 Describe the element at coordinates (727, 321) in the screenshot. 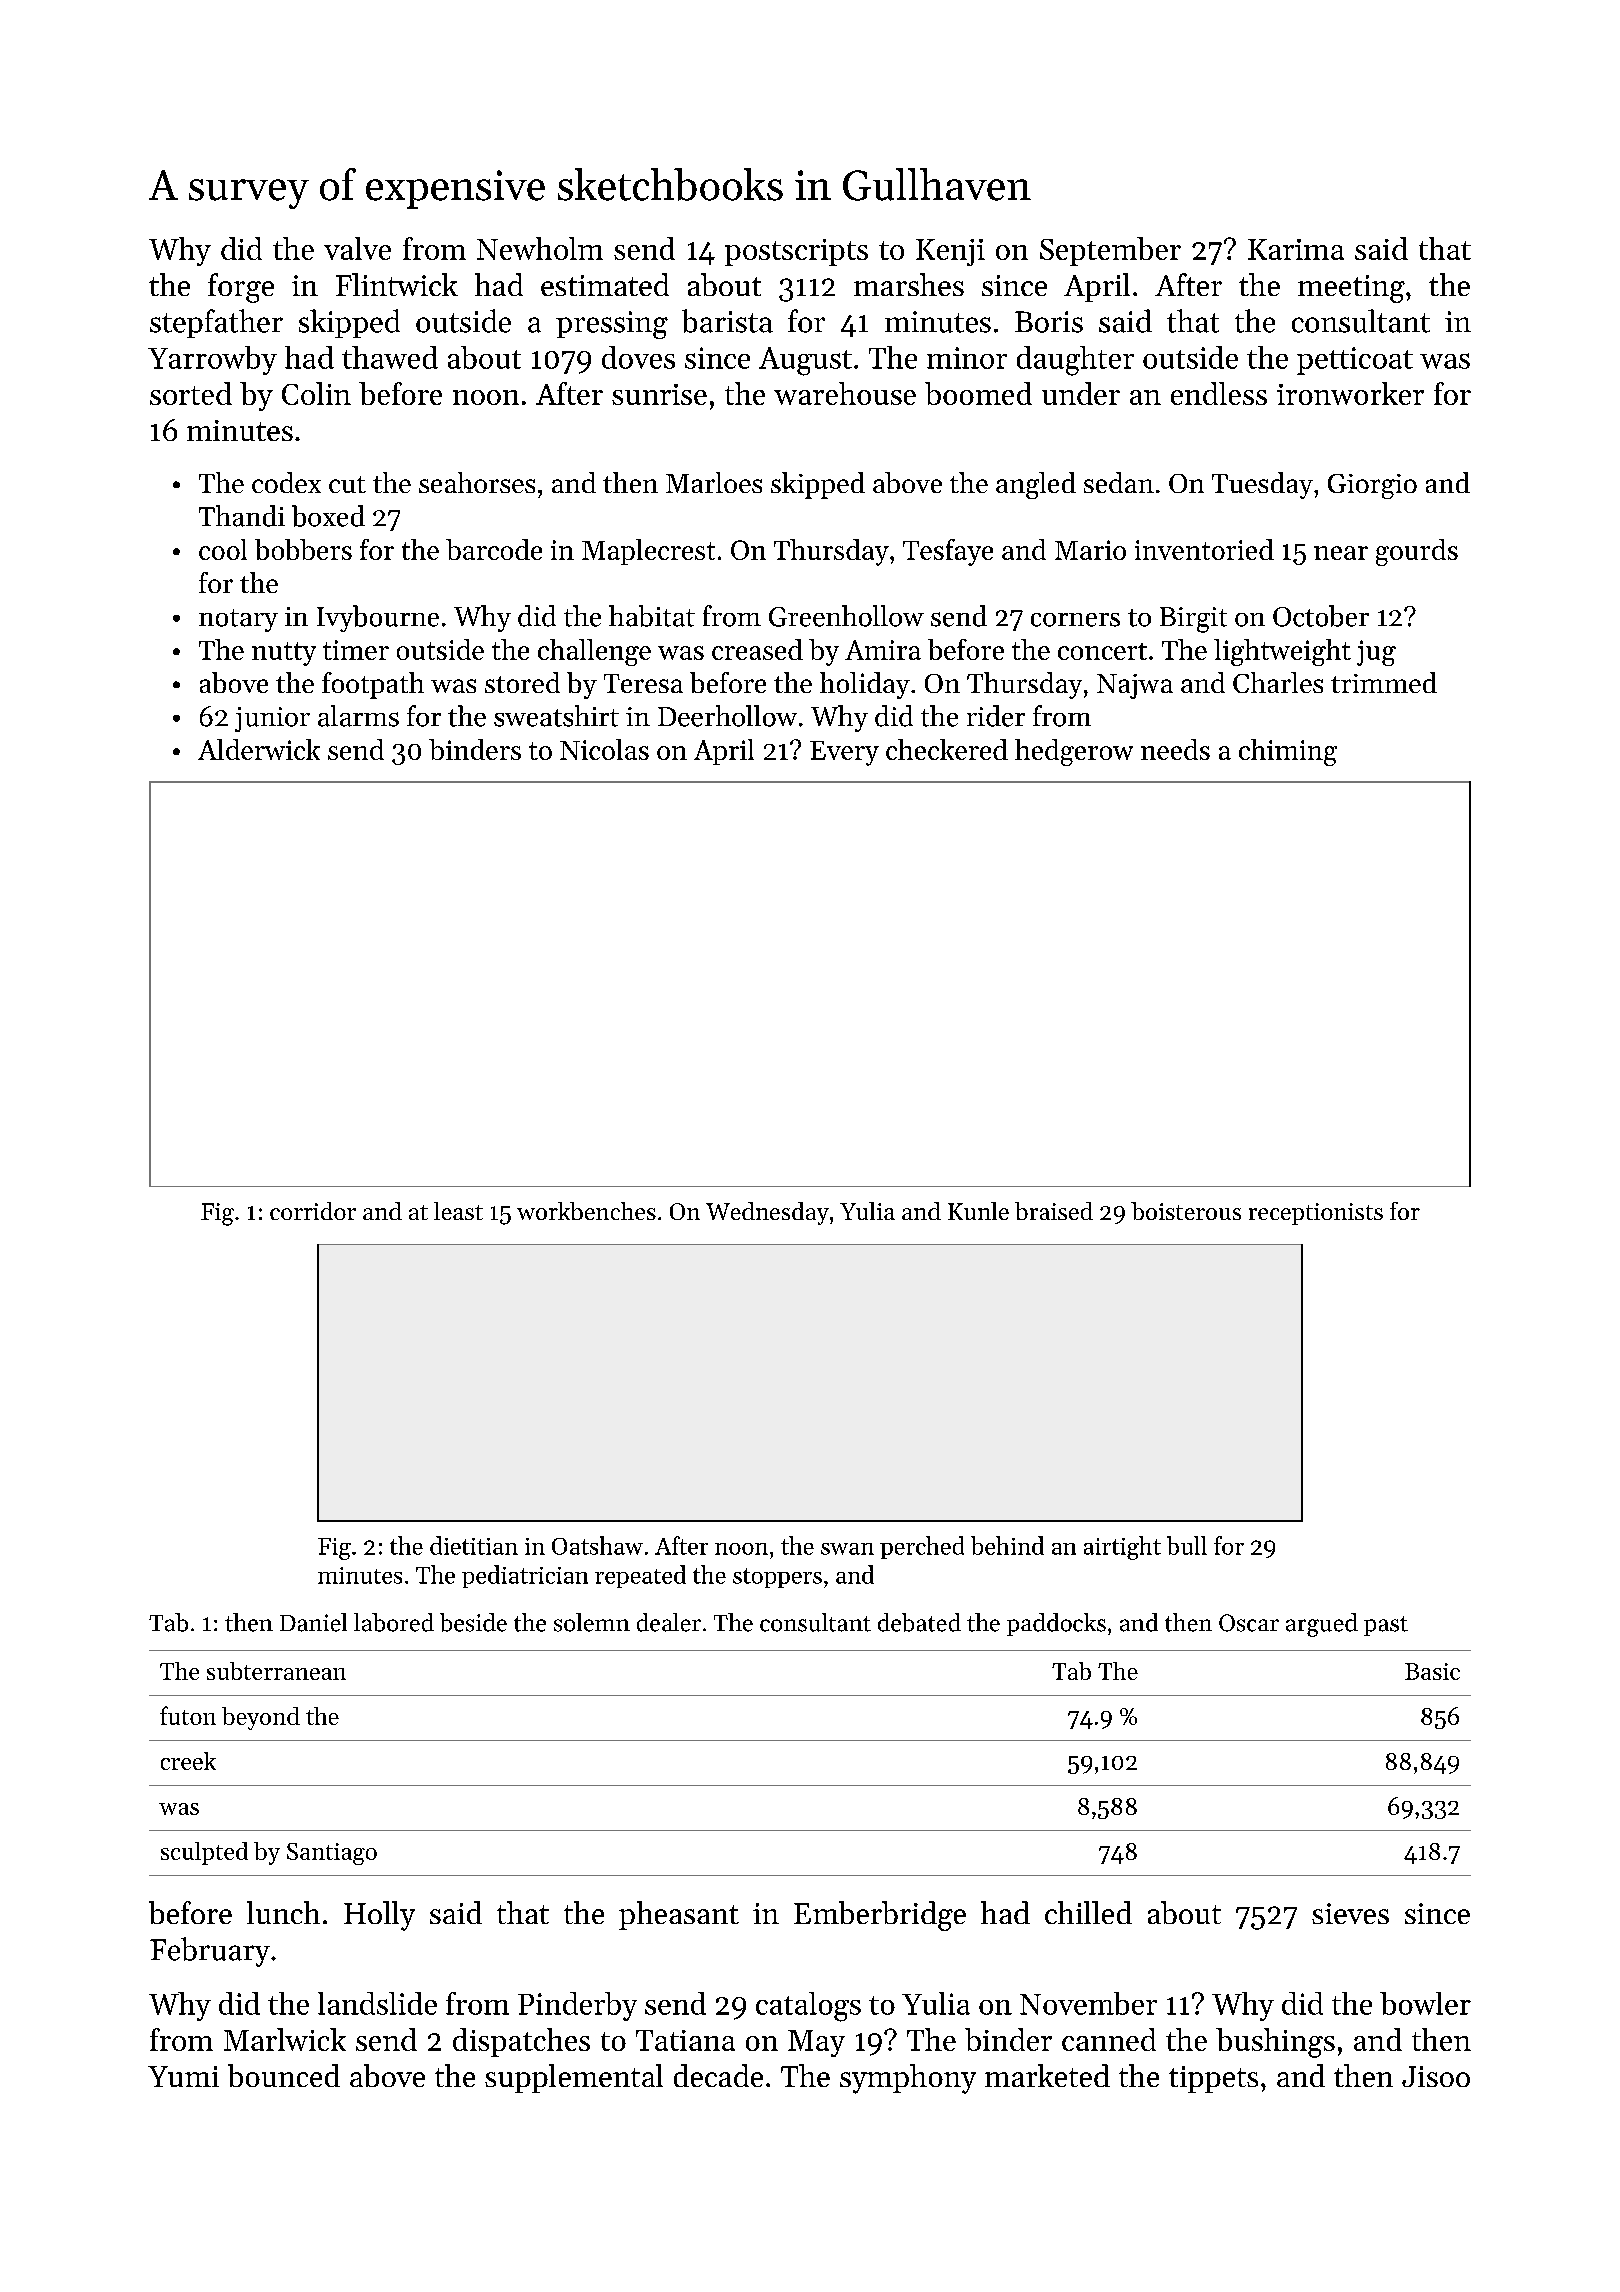

I see `barista` at that location.
